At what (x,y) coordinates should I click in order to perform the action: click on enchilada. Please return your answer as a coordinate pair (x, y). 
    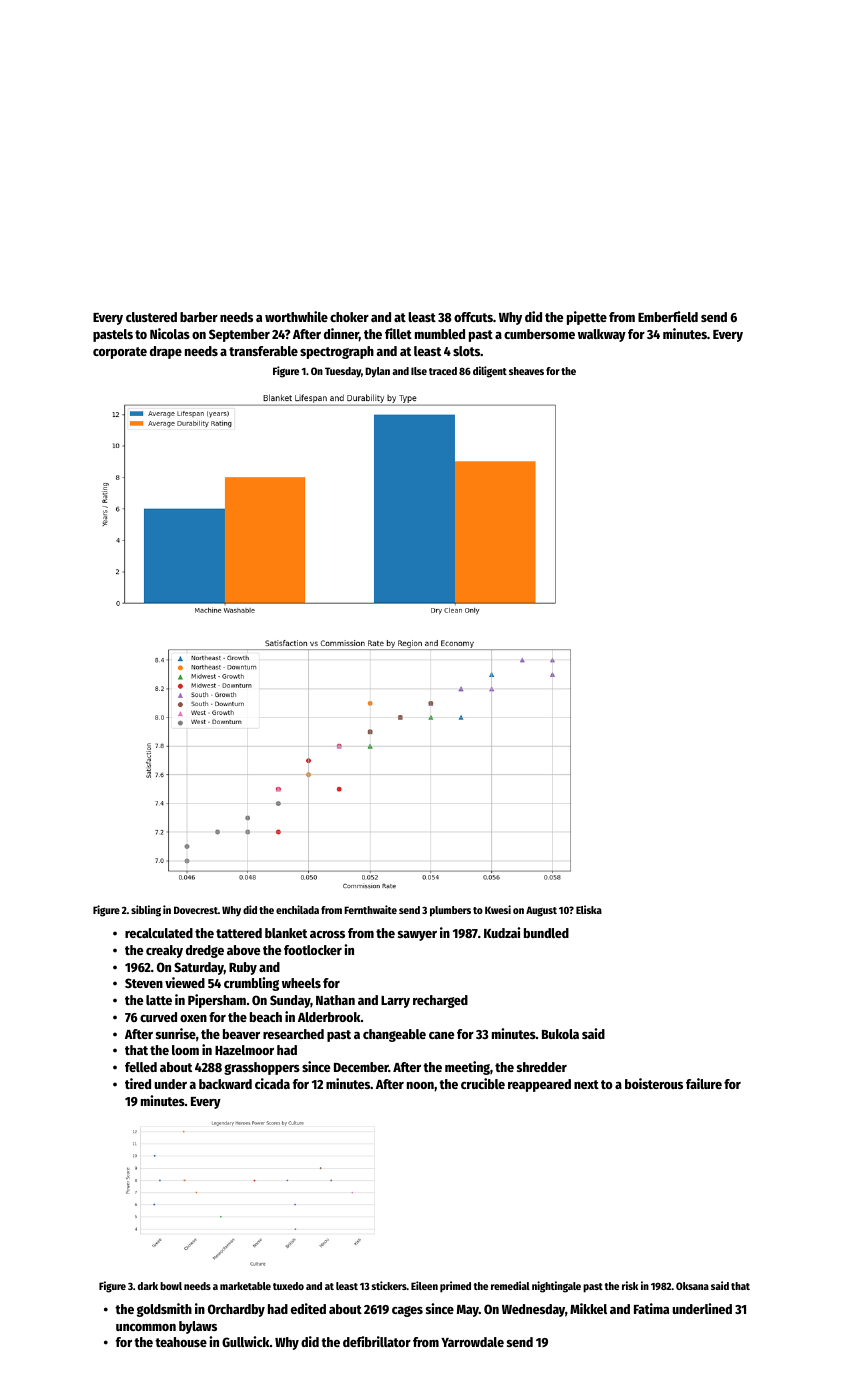
    Looking at the image, I should click on (297, 909).
